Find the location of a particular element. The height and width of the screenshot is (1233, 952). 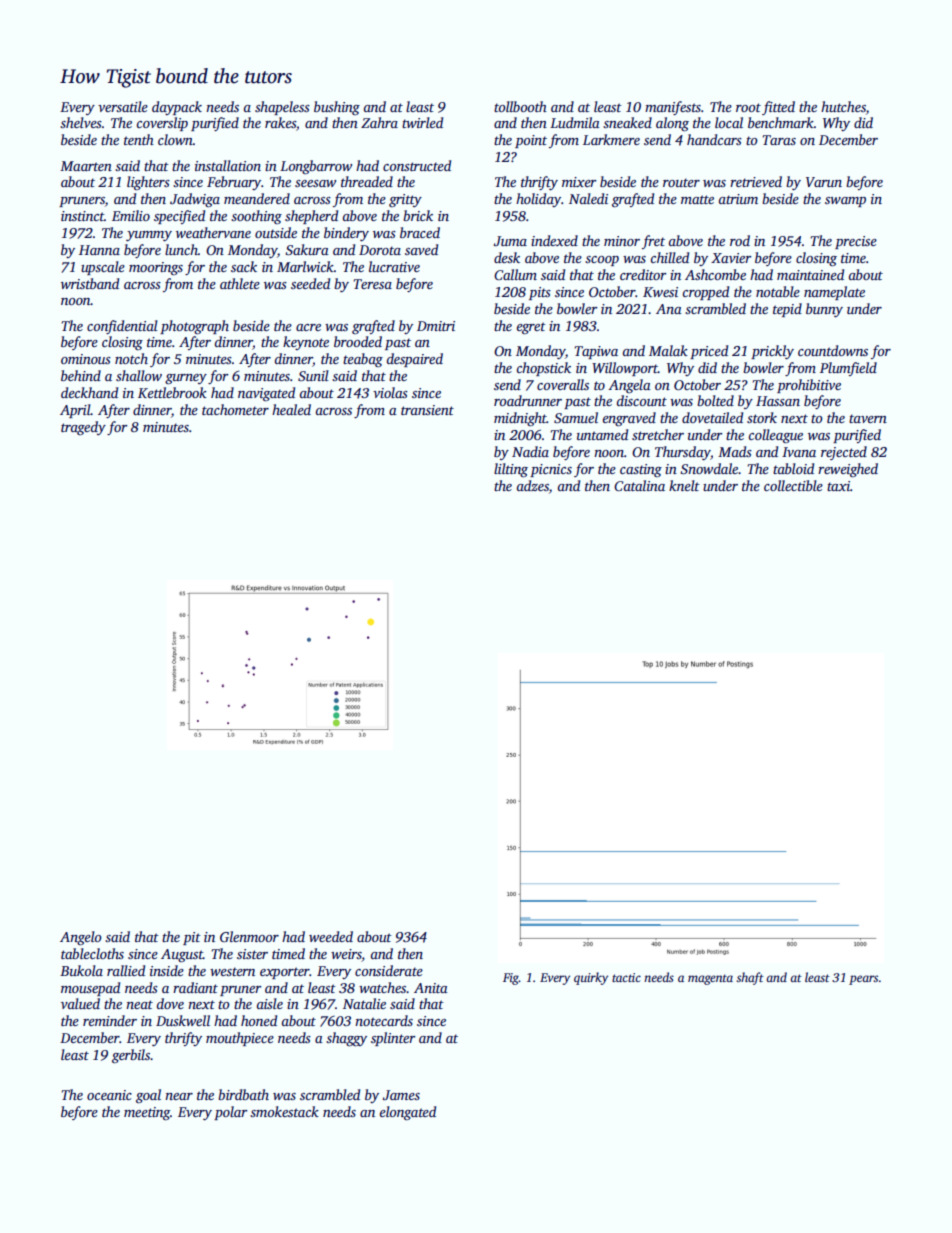

taxi is located at coordinates (838, 486).
